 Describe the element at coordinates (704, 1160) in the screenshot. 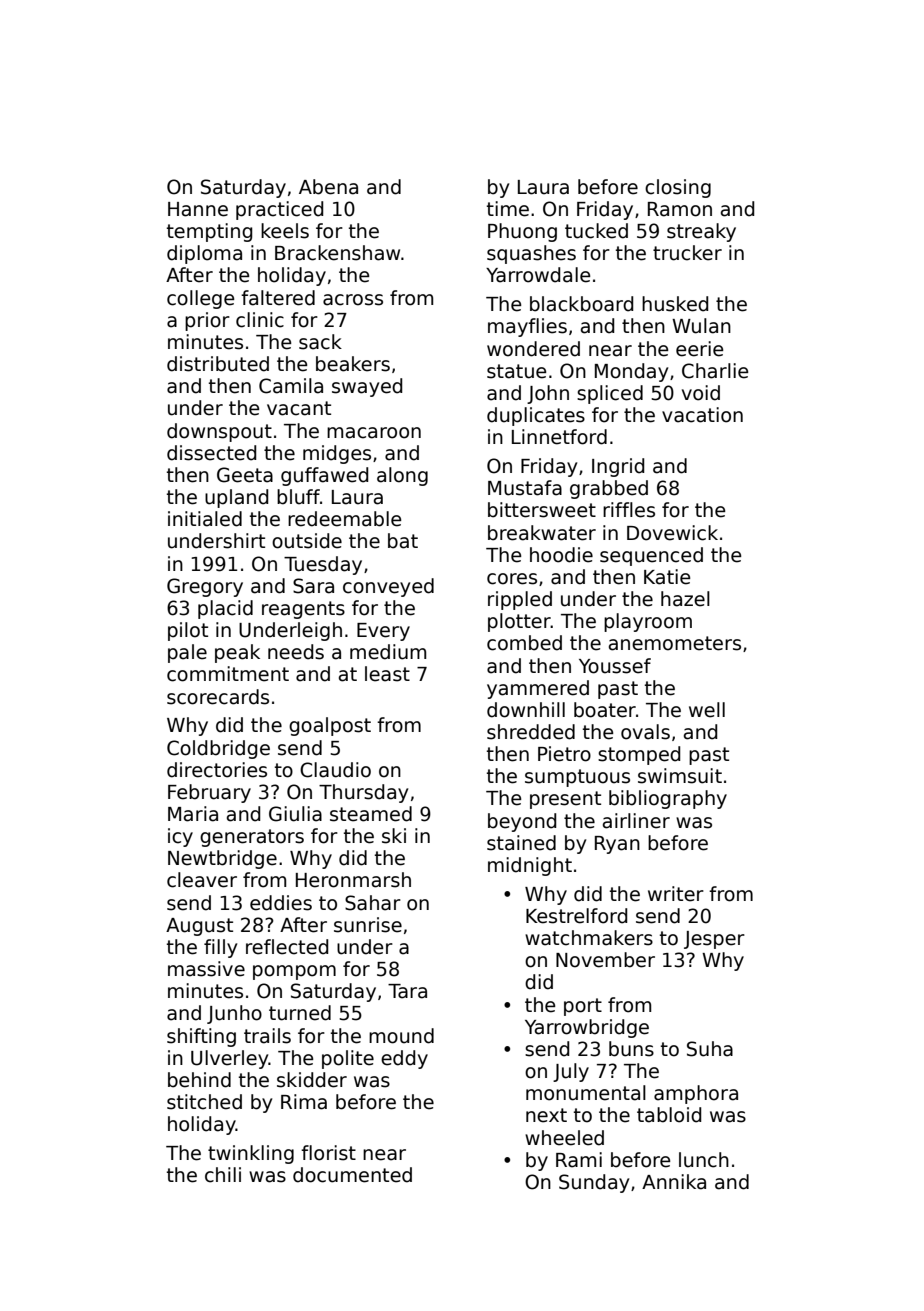

I see `lunch` at that location.
